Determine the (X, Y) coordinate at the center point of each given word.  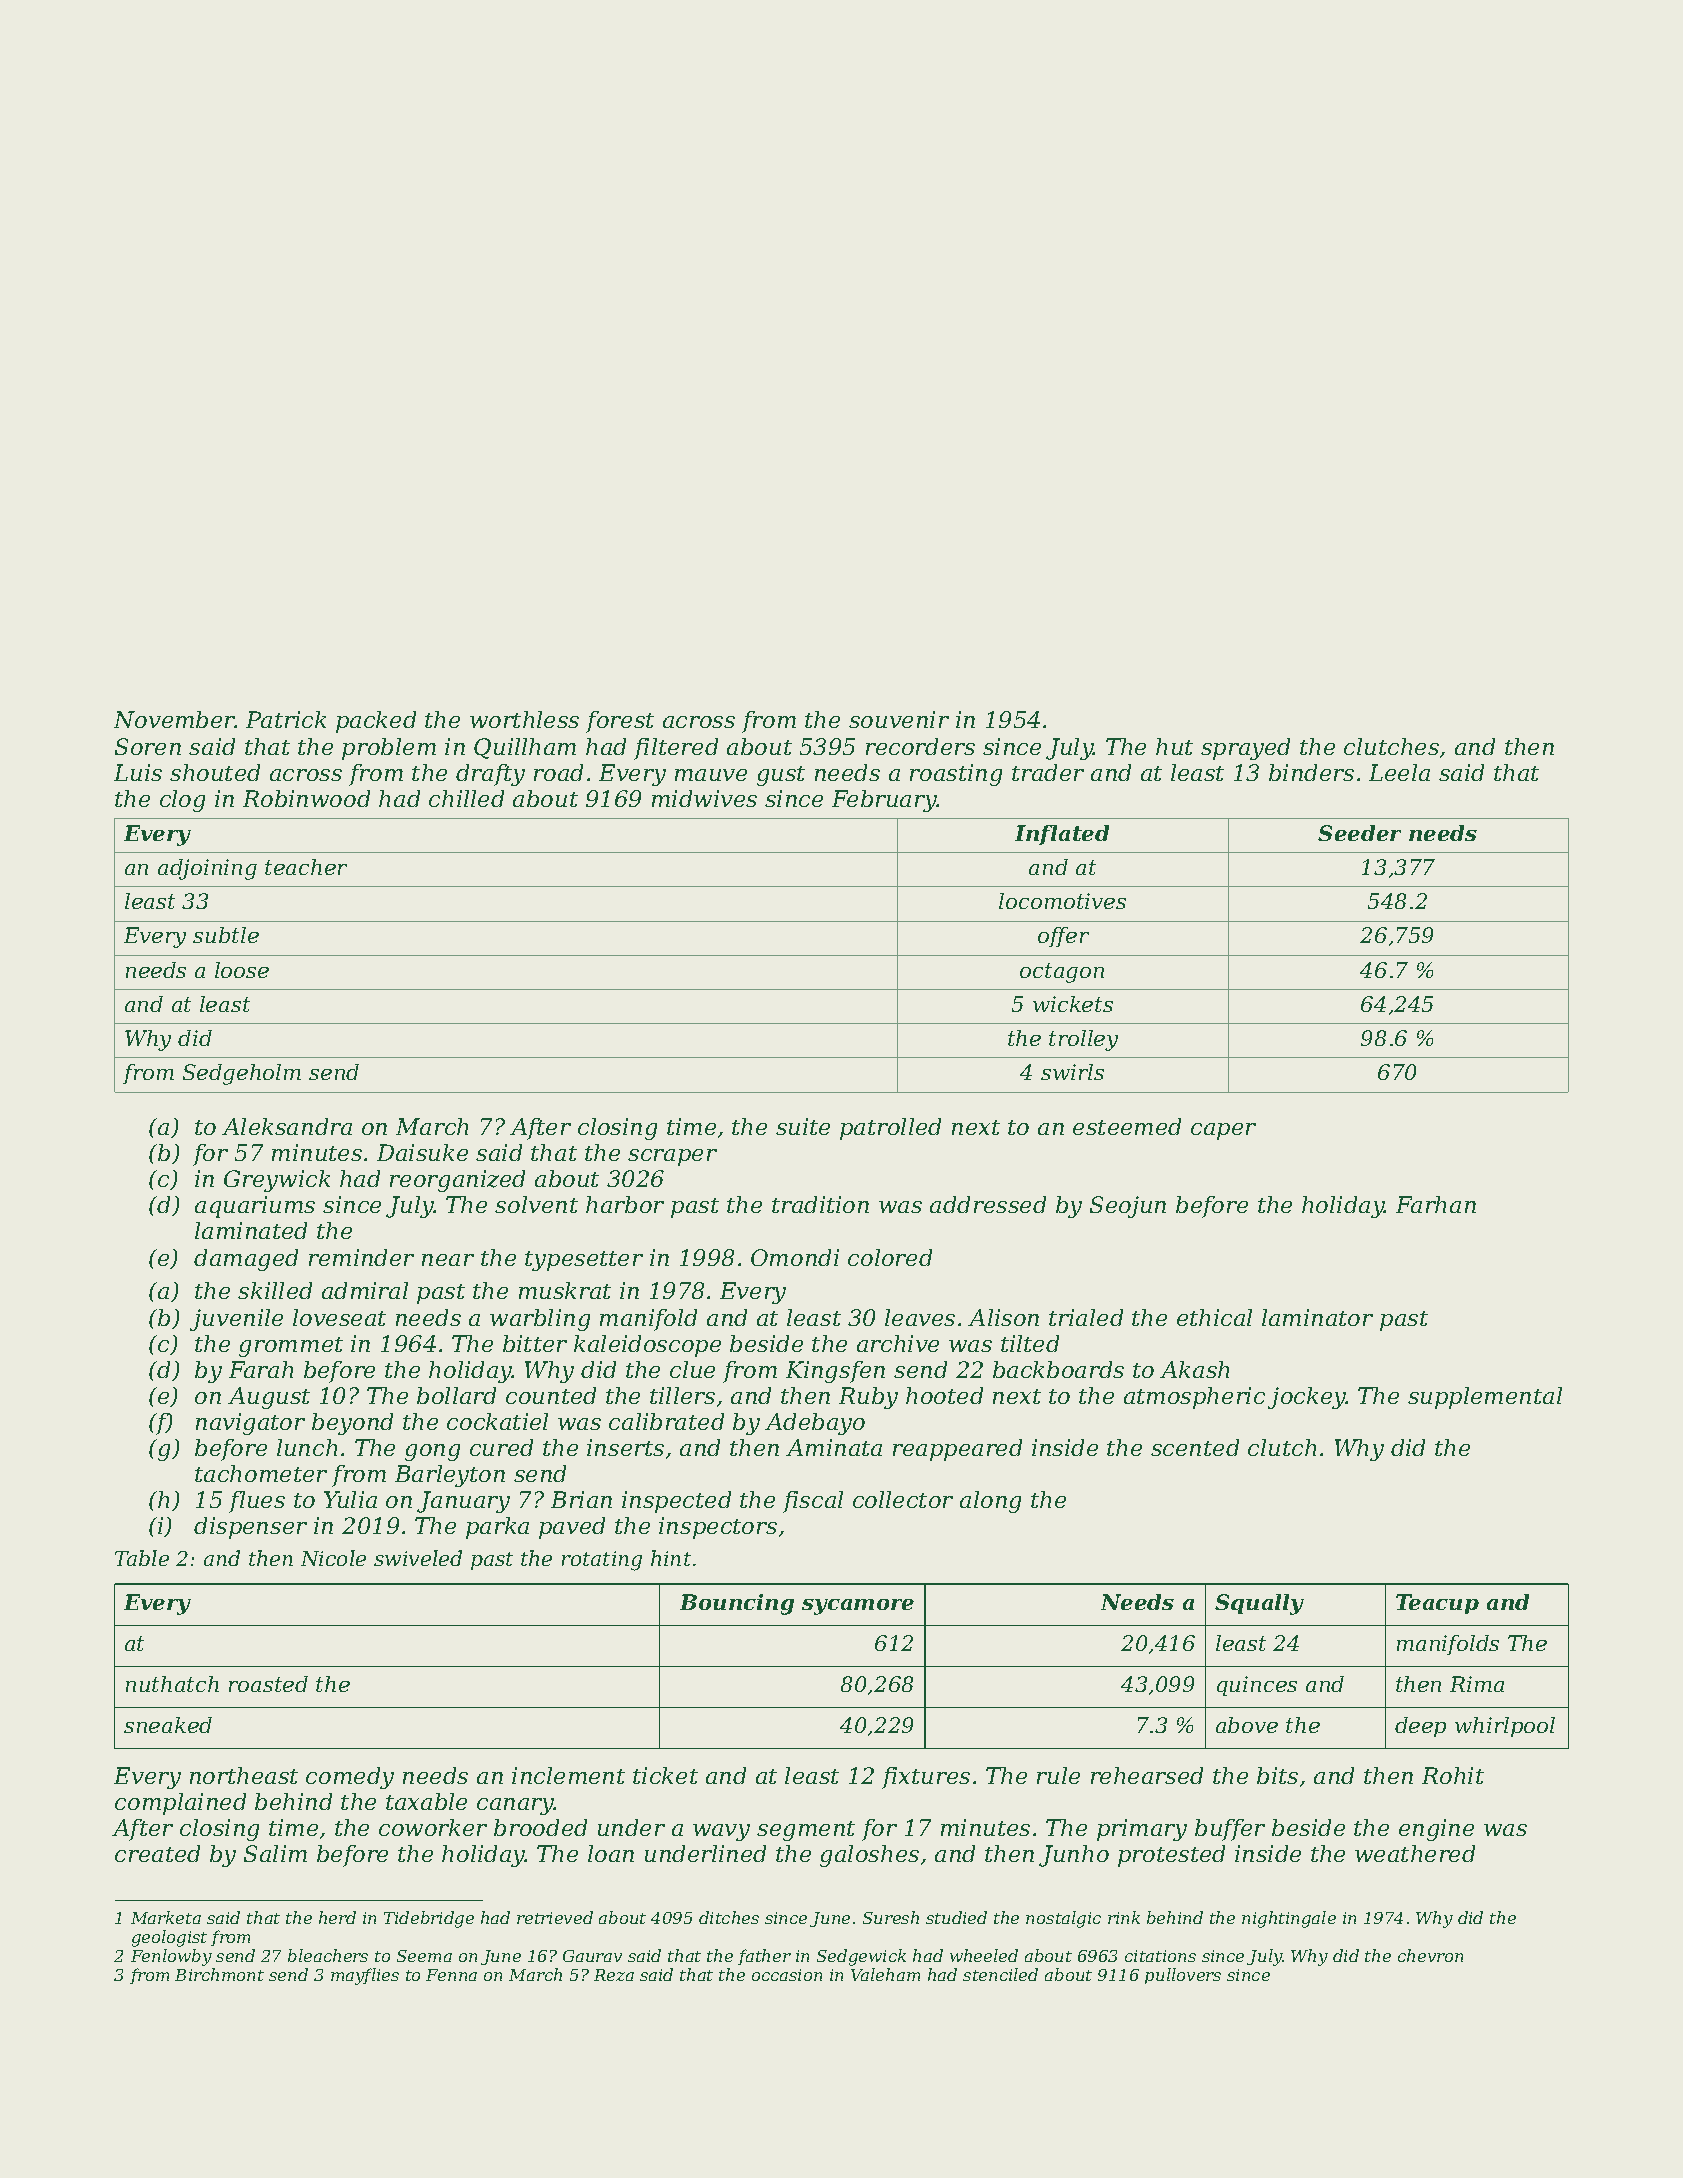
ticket (665, 1775)
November (174, 719)
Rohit (1453, 1775)
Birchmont (219, 1974)
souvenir (899, 719)
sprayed (1245, 749)
